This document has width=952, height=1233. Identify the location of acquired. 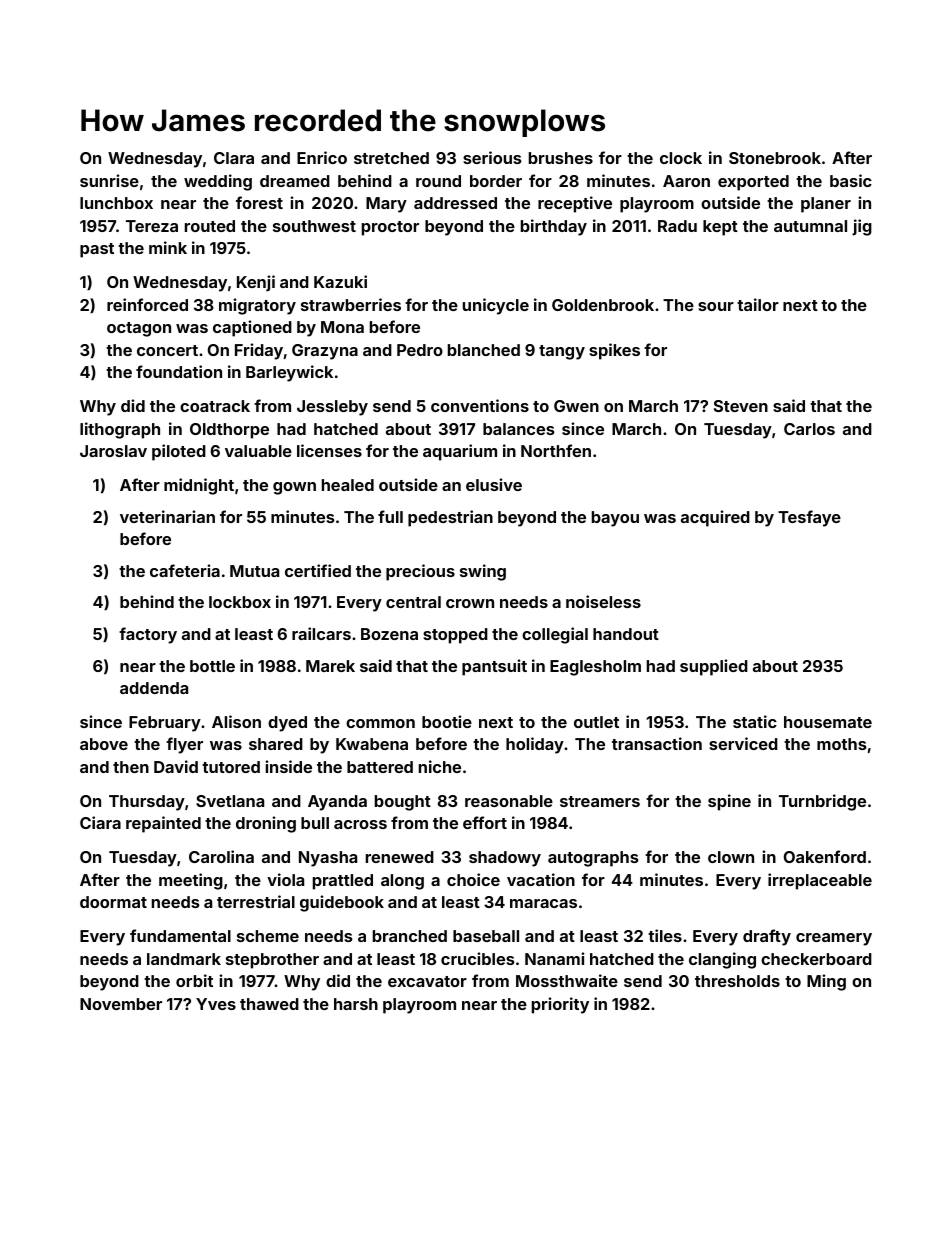
(715, 518).
